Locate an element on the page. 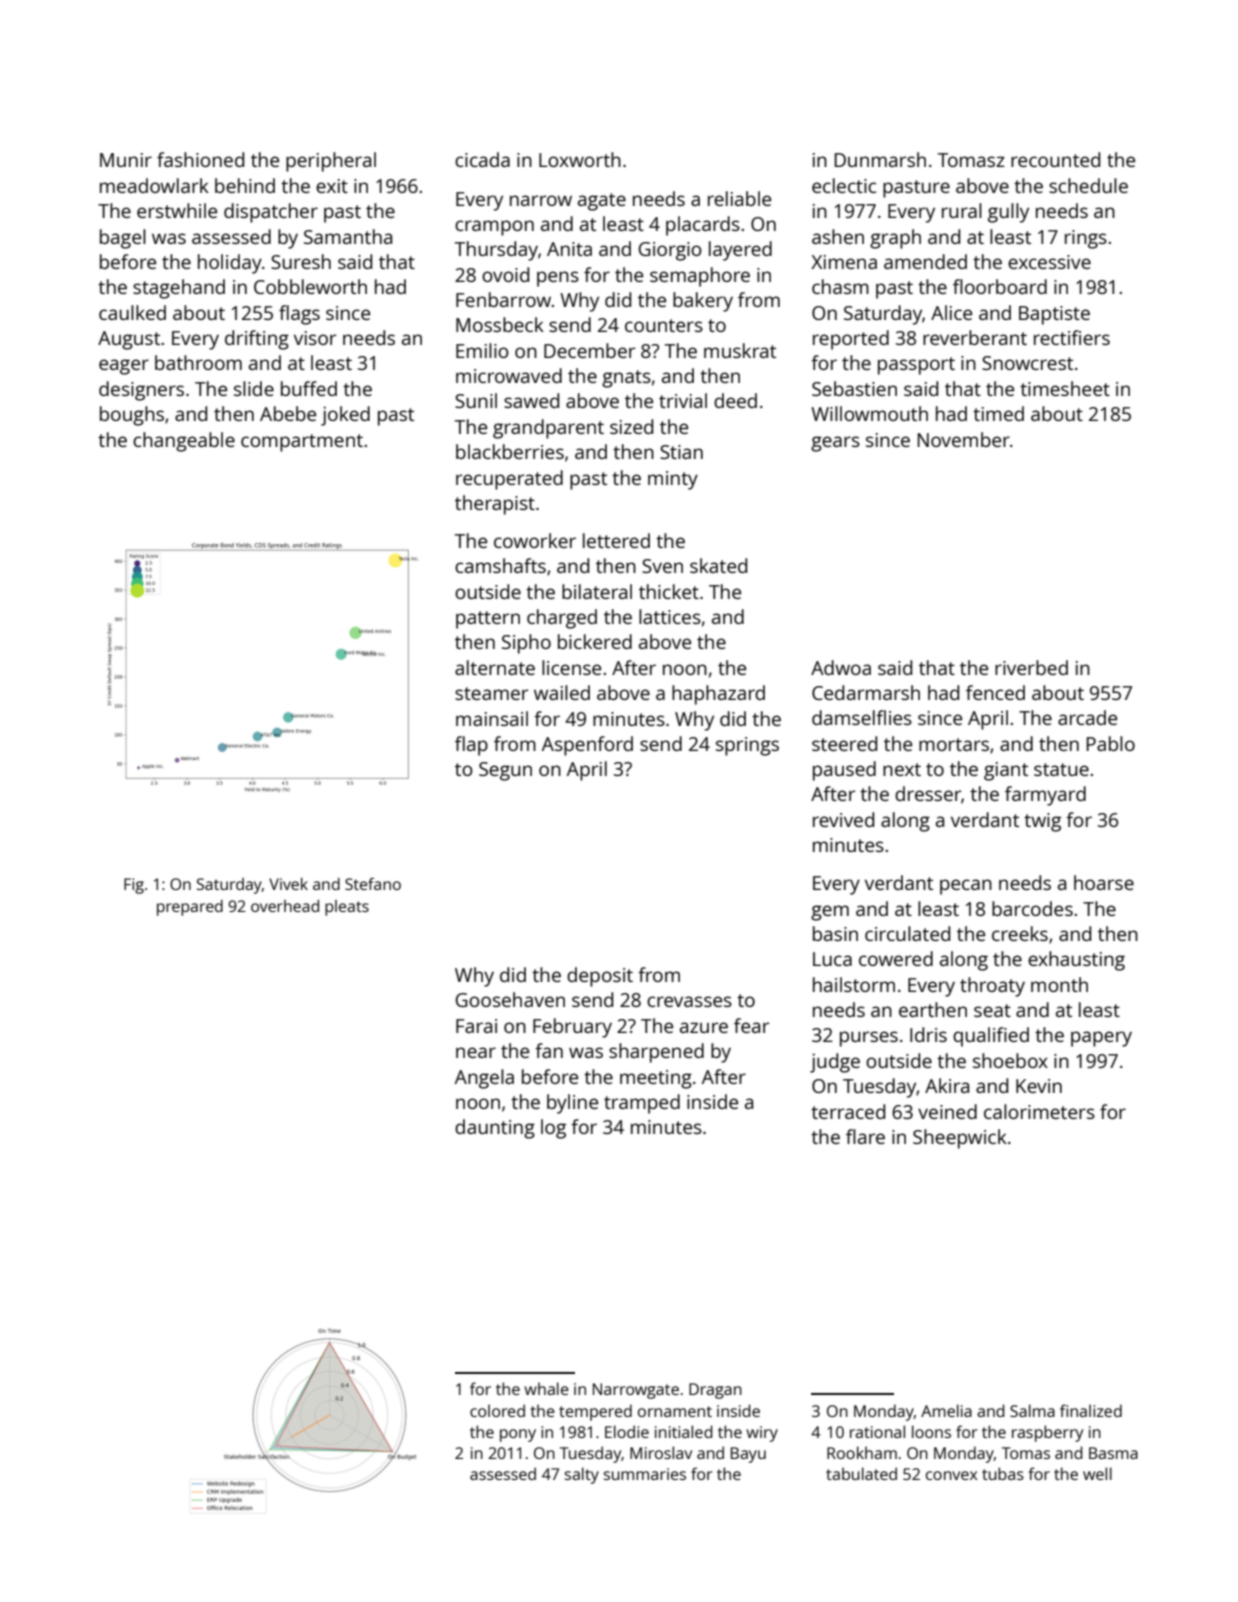 This image has height=1602, width=1238. Vivek is located at coordinates (288, 884).
